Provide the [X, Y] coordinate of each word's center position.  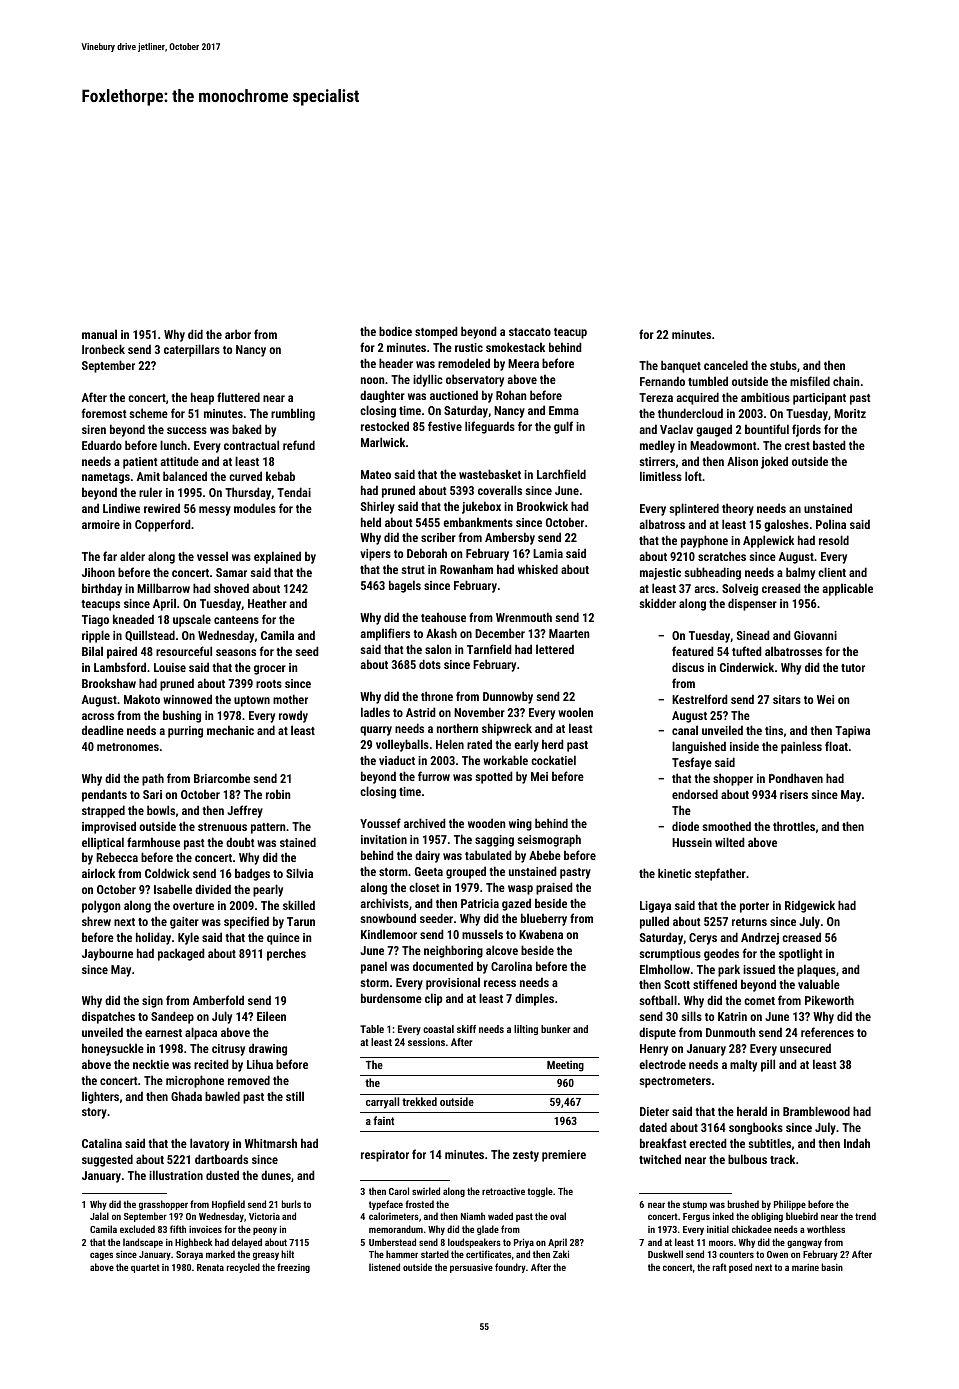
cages [101, 1256]
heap [202, 398]
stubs [783, 365]
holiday [153, 938]
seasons [236, 652]
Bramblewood [816, 1111]
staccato [530, 332]
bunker [555, 1029]
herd [553, 744]
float [836, 746]
